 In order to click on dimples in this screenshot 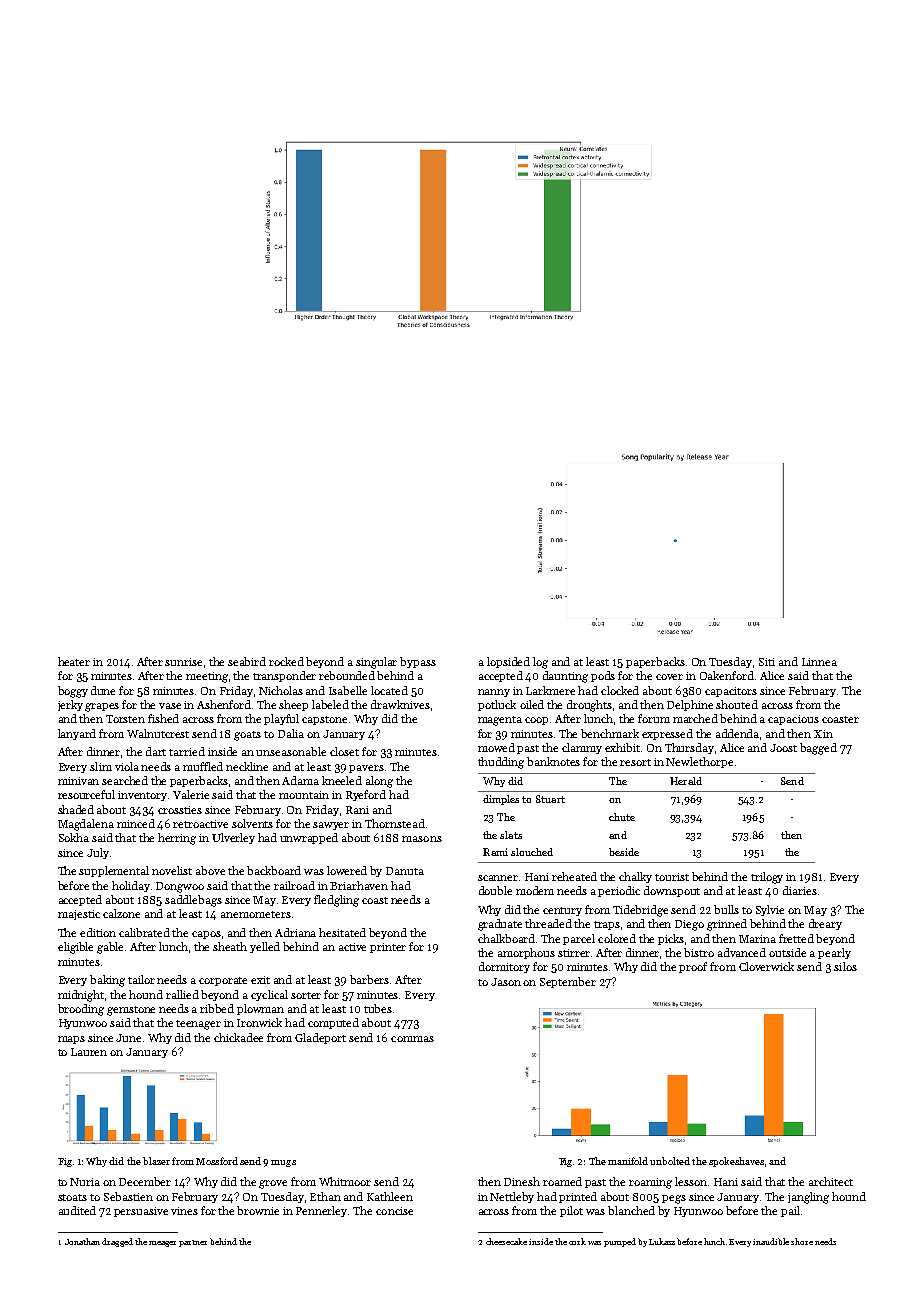, I will do `click(501, 800)`.
